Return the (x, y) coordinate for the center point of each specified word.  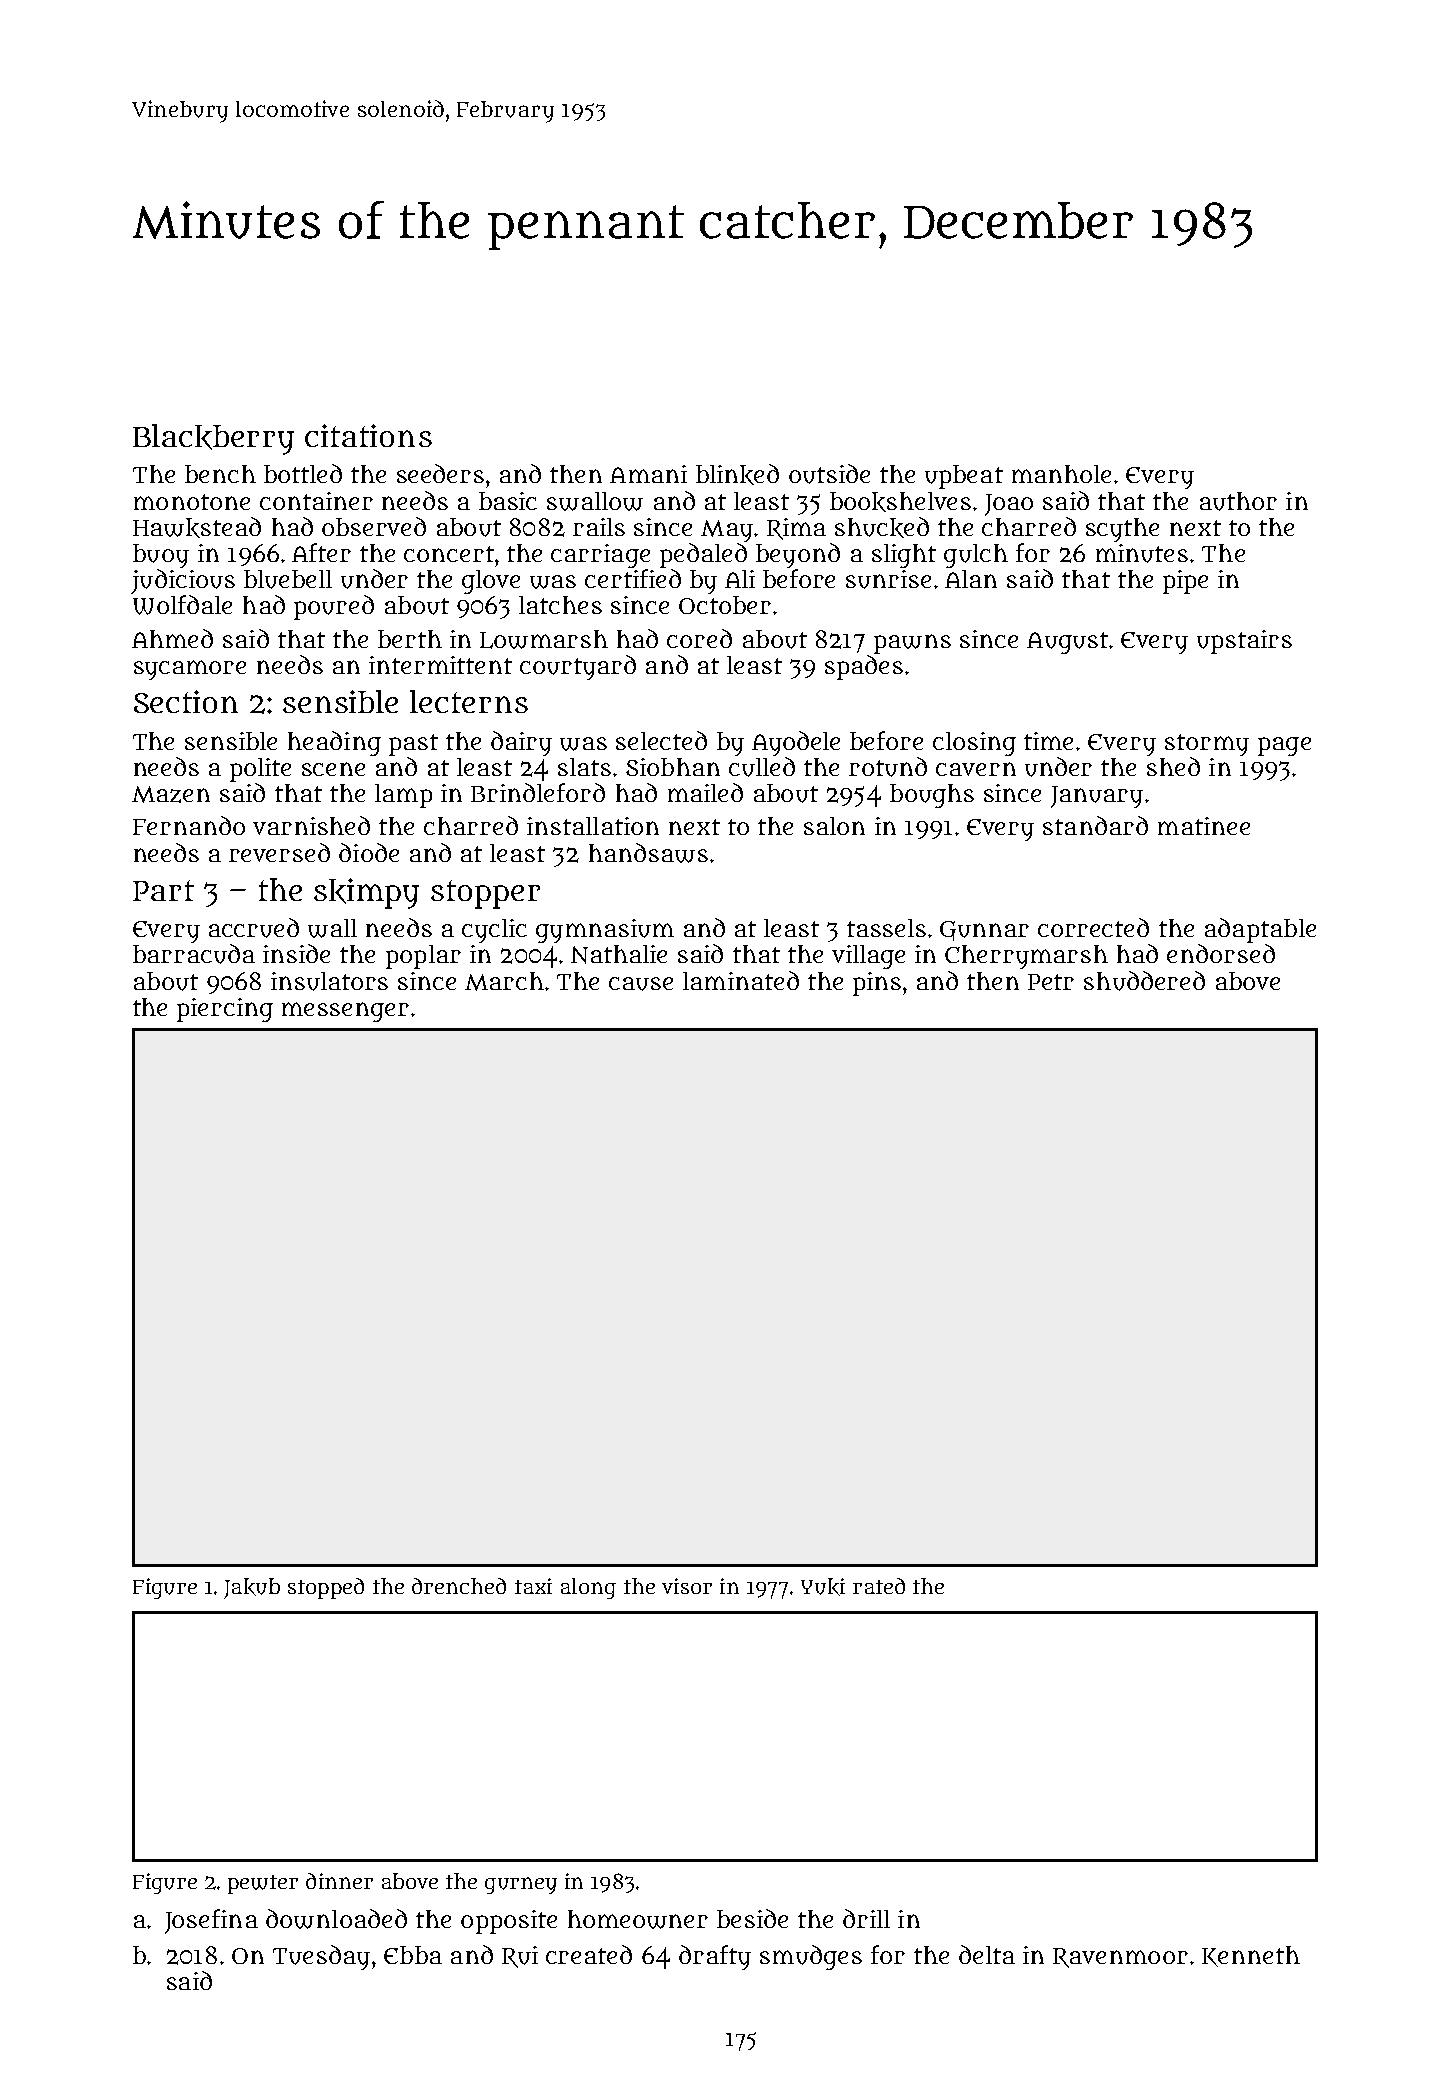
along (588, 1588)
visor (687, 1586)
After (321, 552)
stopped (326, 1588)
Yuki (823, 1587)
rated (879, 1586)
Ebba (413, 1955)
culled (762, 767)
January (1097, 797)
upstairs (1244, 642)
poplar (423, 957)
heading (334, 743)
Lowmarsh (544, 639)
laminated (741, 980)
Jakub (252, 1588)
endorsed (1221, 953)
